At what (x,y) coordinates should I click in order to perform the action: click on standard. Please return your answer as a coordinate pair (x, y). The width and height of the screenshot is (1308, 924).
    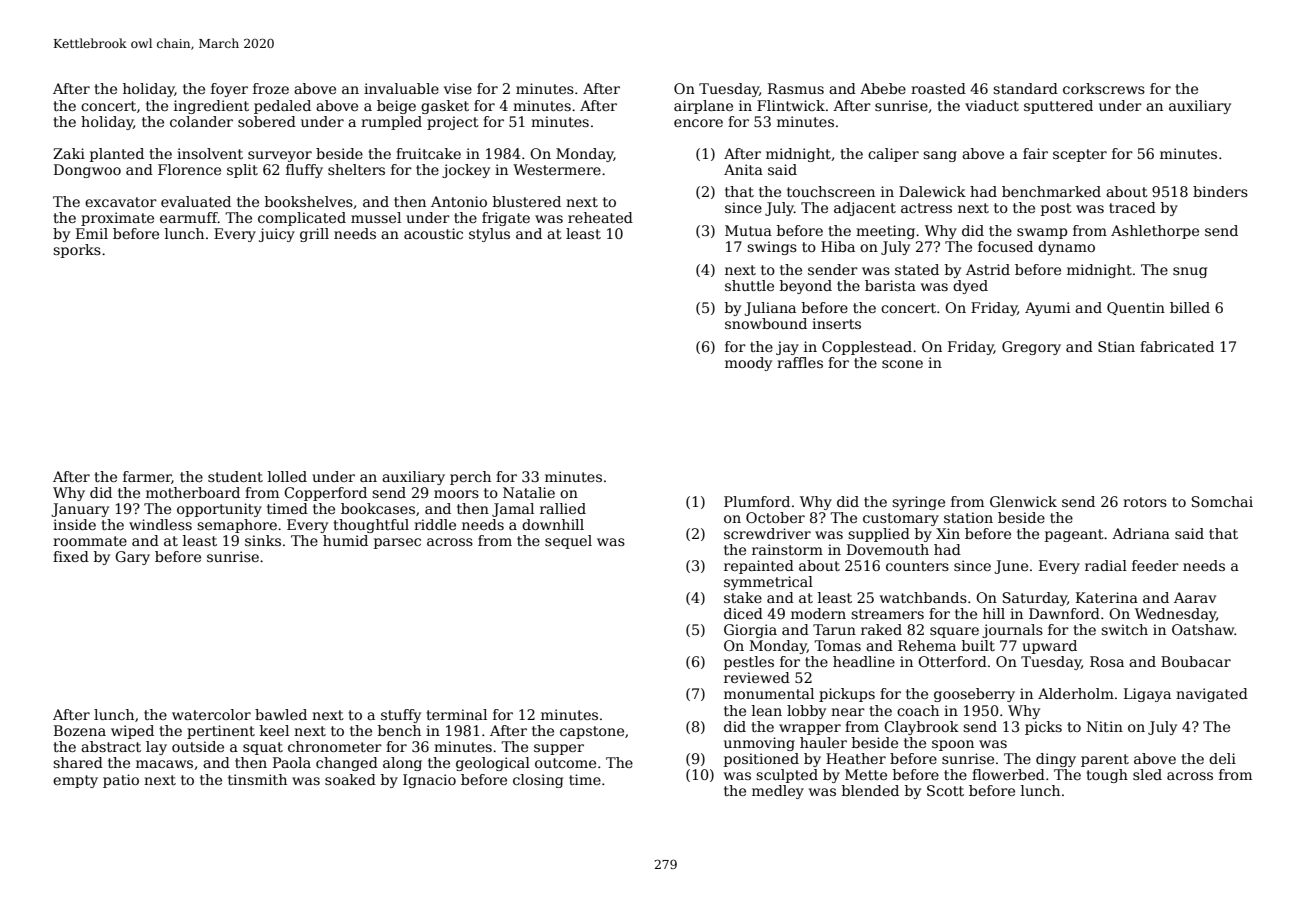
    Looking at the image, I should click on (1025, 88).
